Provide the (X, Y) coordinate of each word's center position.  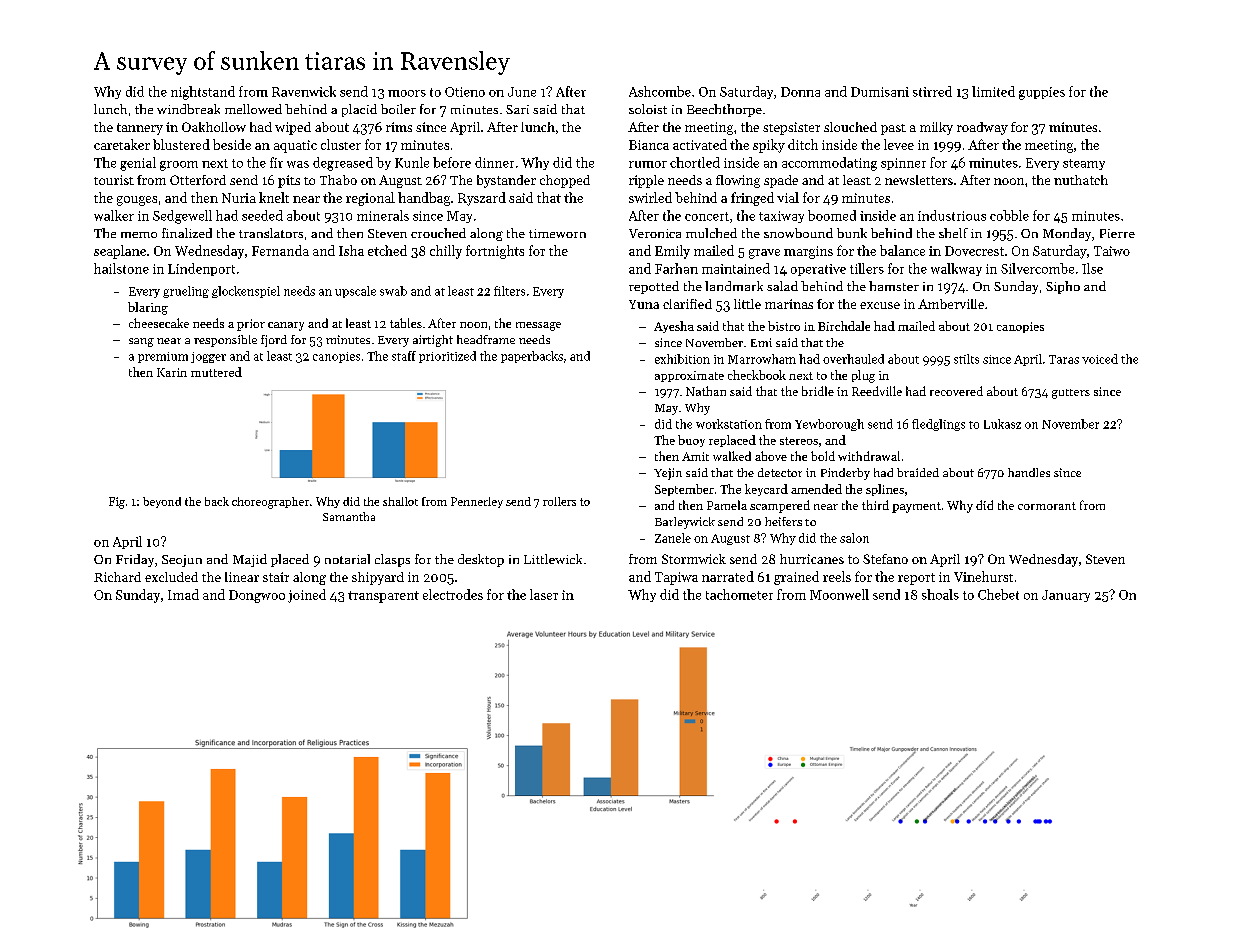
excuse (880, 305)
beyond (162, 502)
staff (404, 356)
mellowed (253, 109)
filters (509, 291)
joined (307, 596)
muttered (216, 372)
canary (286, 326)
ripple (646, 181)
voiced (1100, 359)
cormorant (1047, 506)
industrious (952, 215)
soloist (648, 109)
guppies (1042, 93)
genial (138, 164)
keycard (766, 490)
